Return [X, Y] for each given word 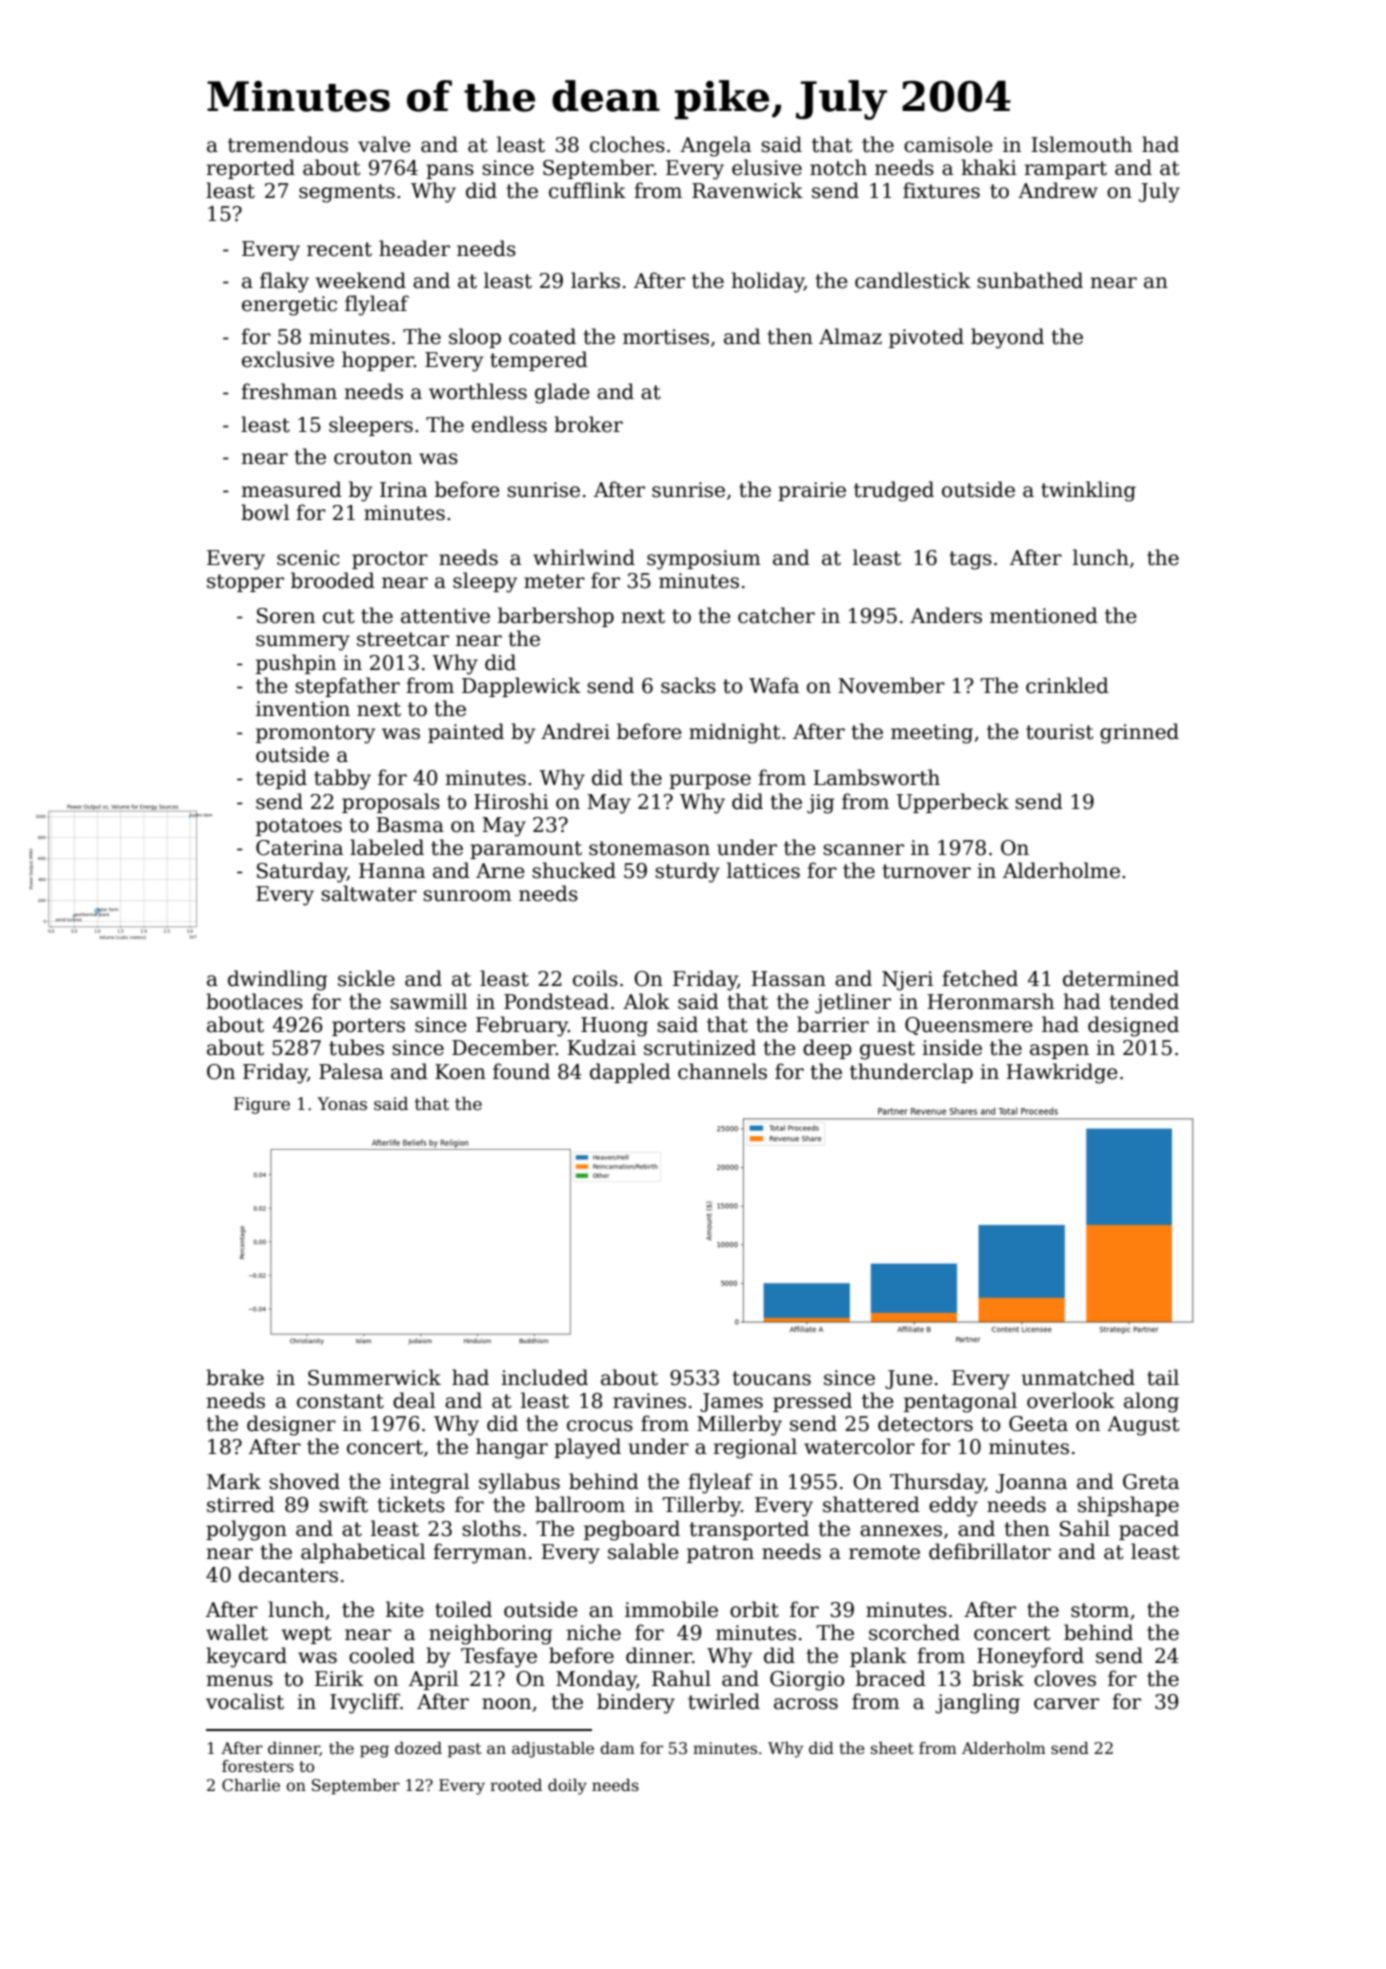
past [465, 1750]
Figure [262, 1105]
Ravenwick [747, 190]
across [806, 1704]
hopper [378, 361]
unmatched [1078, 1377]
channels [722, 1071]
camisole [948, 144]
